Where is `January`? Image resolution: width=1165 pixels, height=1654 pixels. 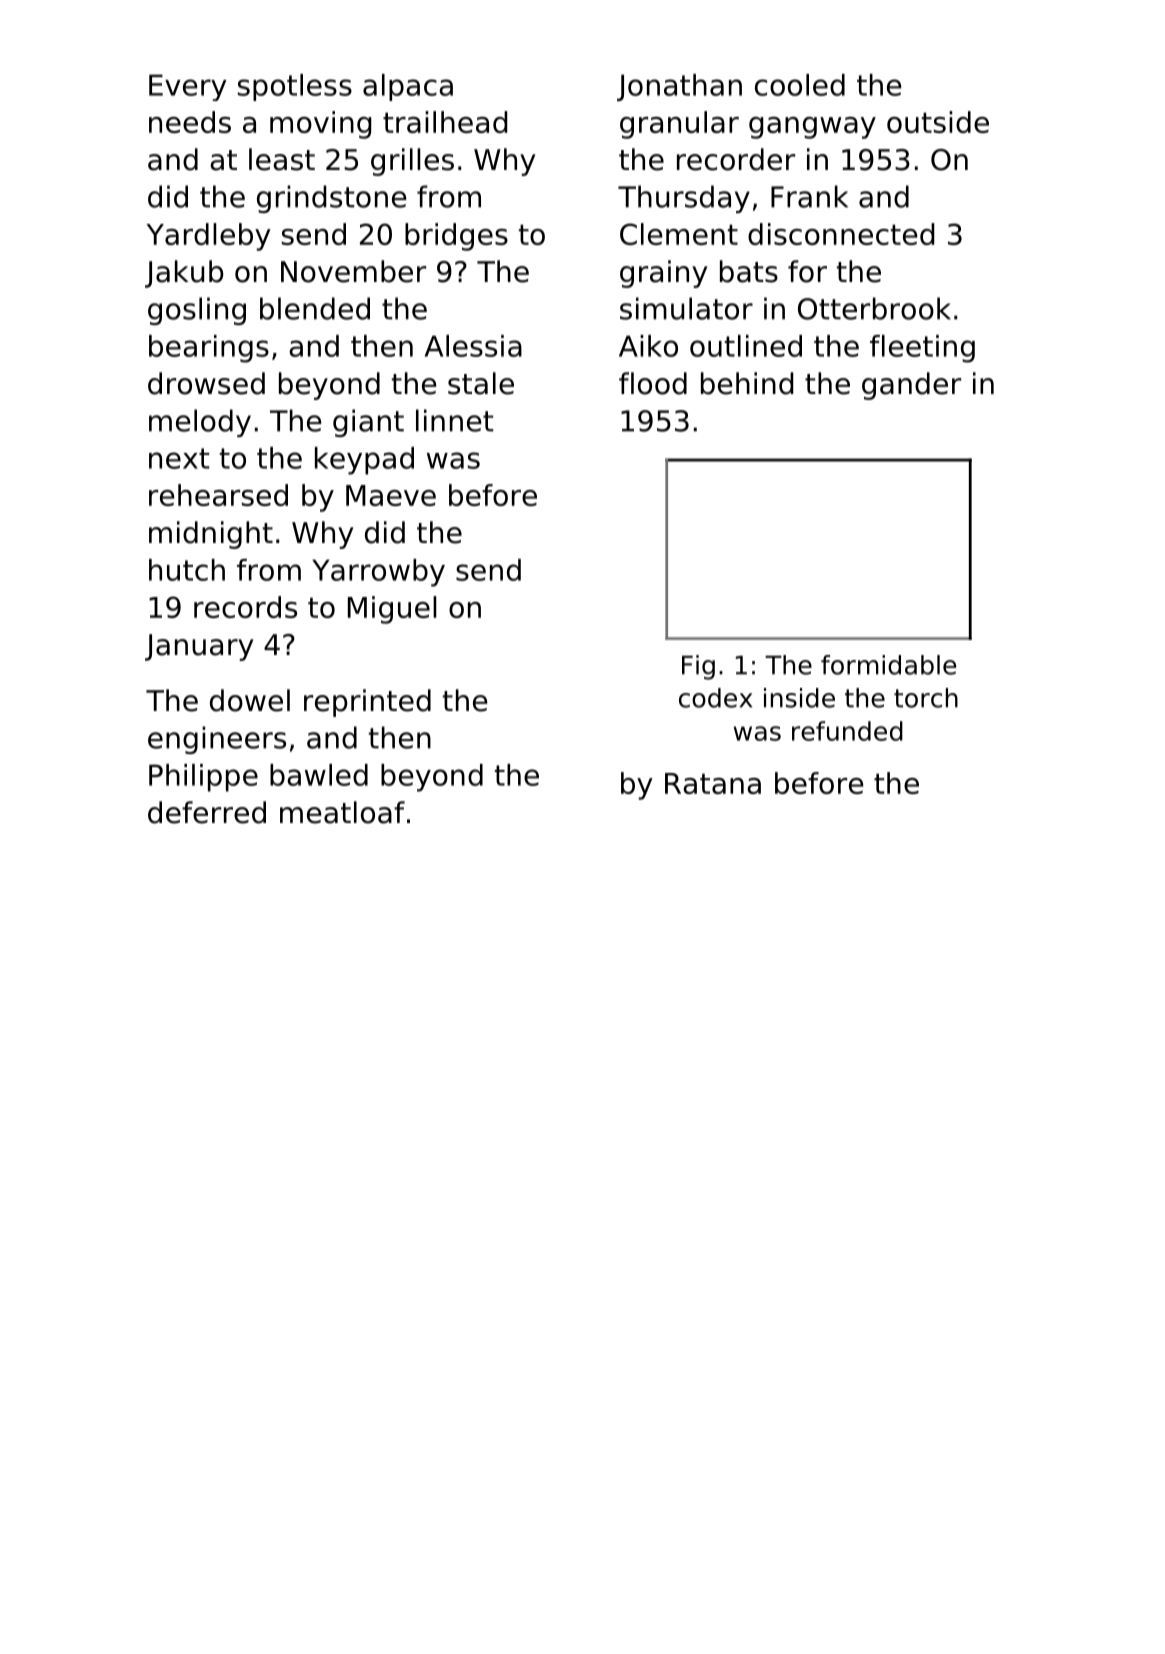
January is located at coordinates (199, 647).
